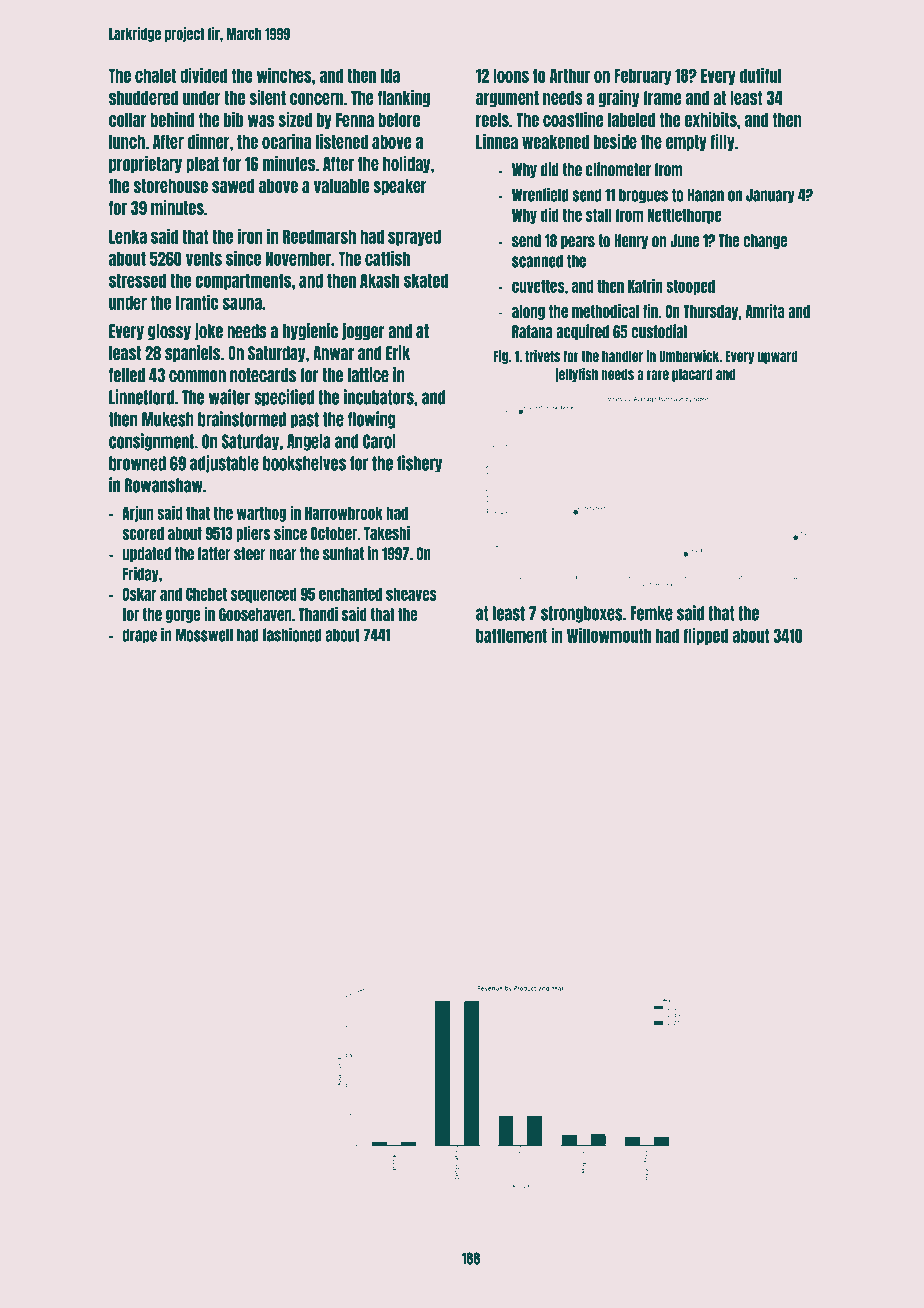 This screenshot has height=1308, width=924. Describe the element at coordinates (304, 463) in the screenshot. I see `bookshelves` at that location.
